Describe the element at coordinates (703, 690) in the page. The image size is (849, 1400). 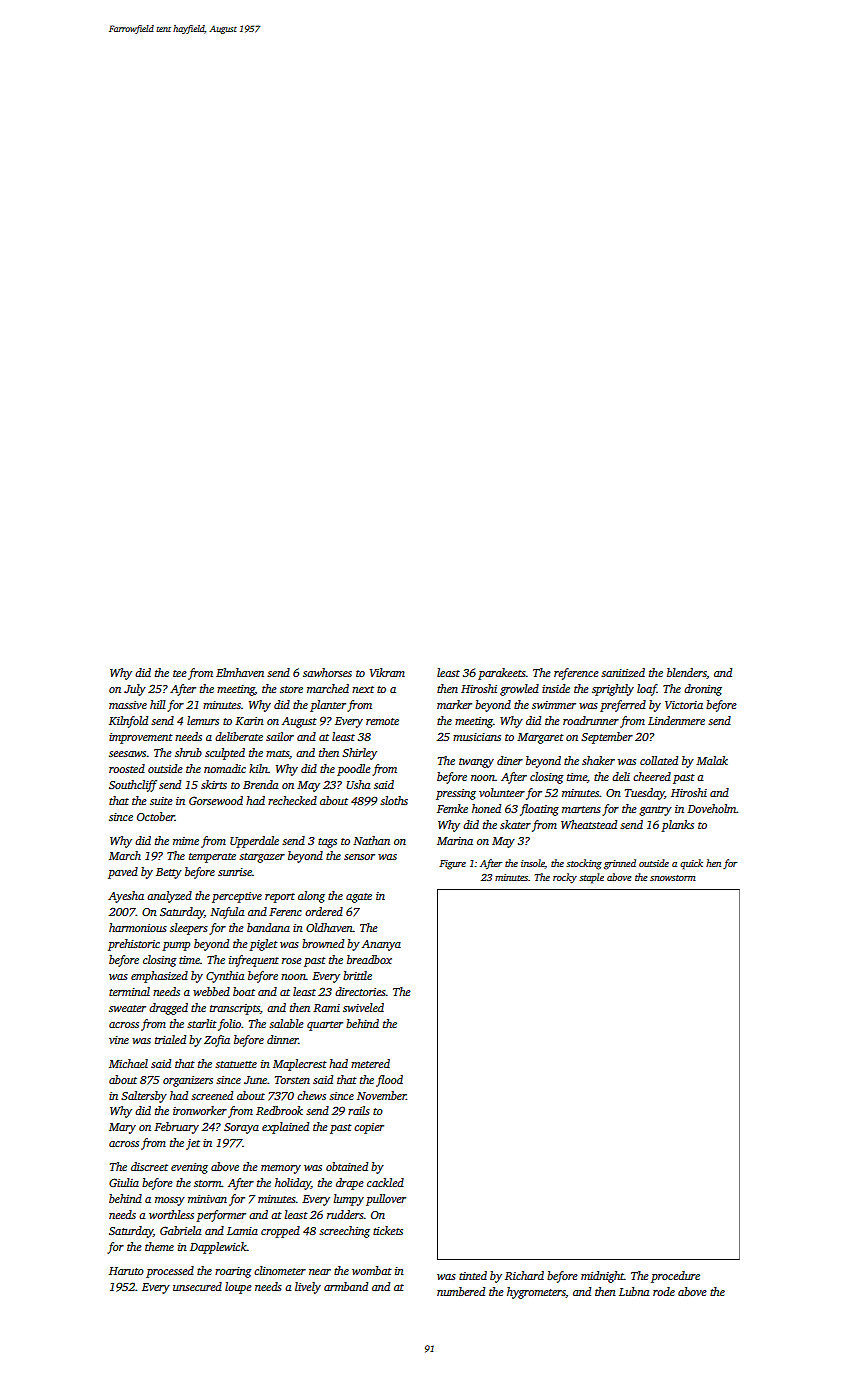
I see `droning` at that location.
